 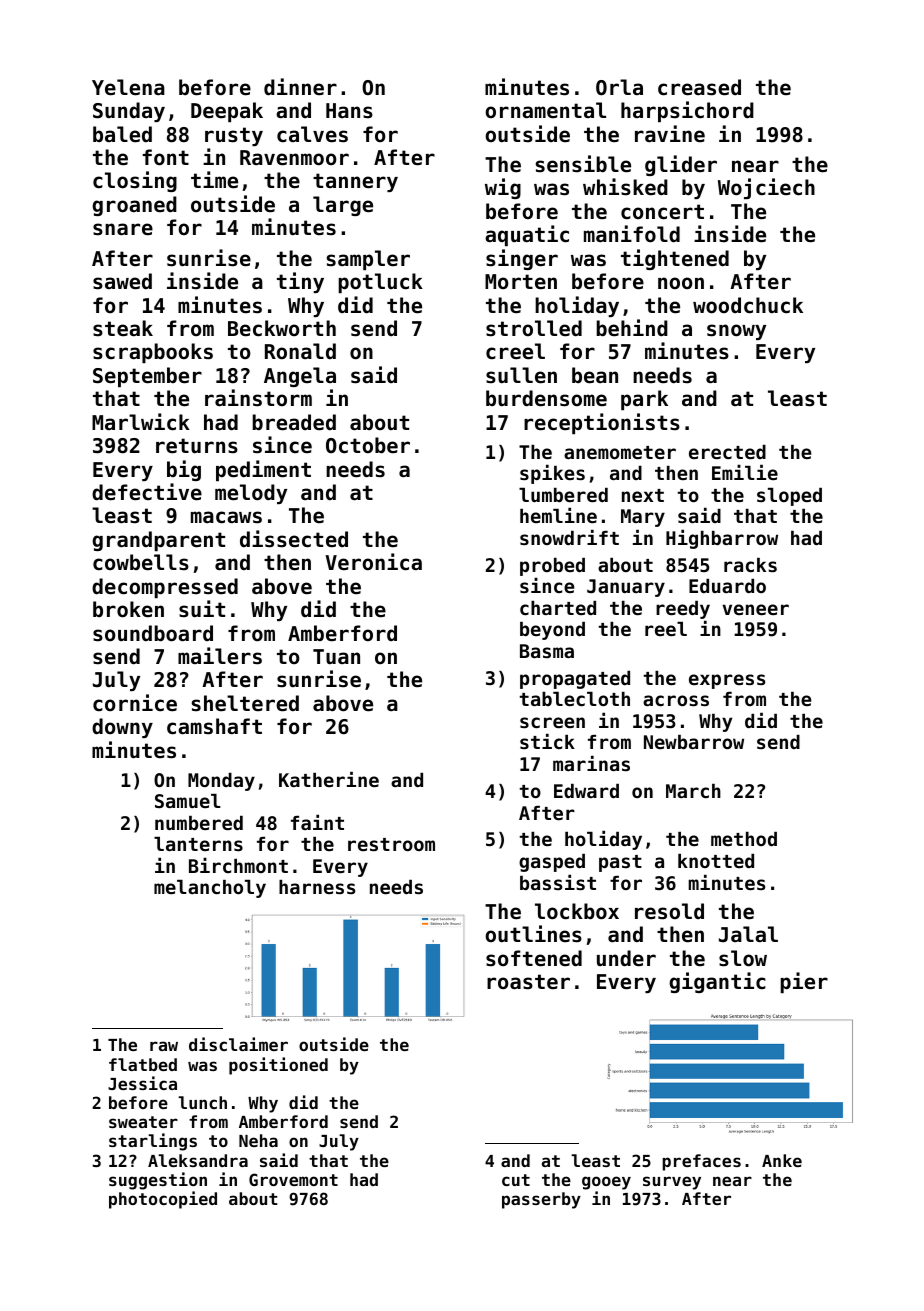 I want to click on Samuel, so click(x=188, y=801).
